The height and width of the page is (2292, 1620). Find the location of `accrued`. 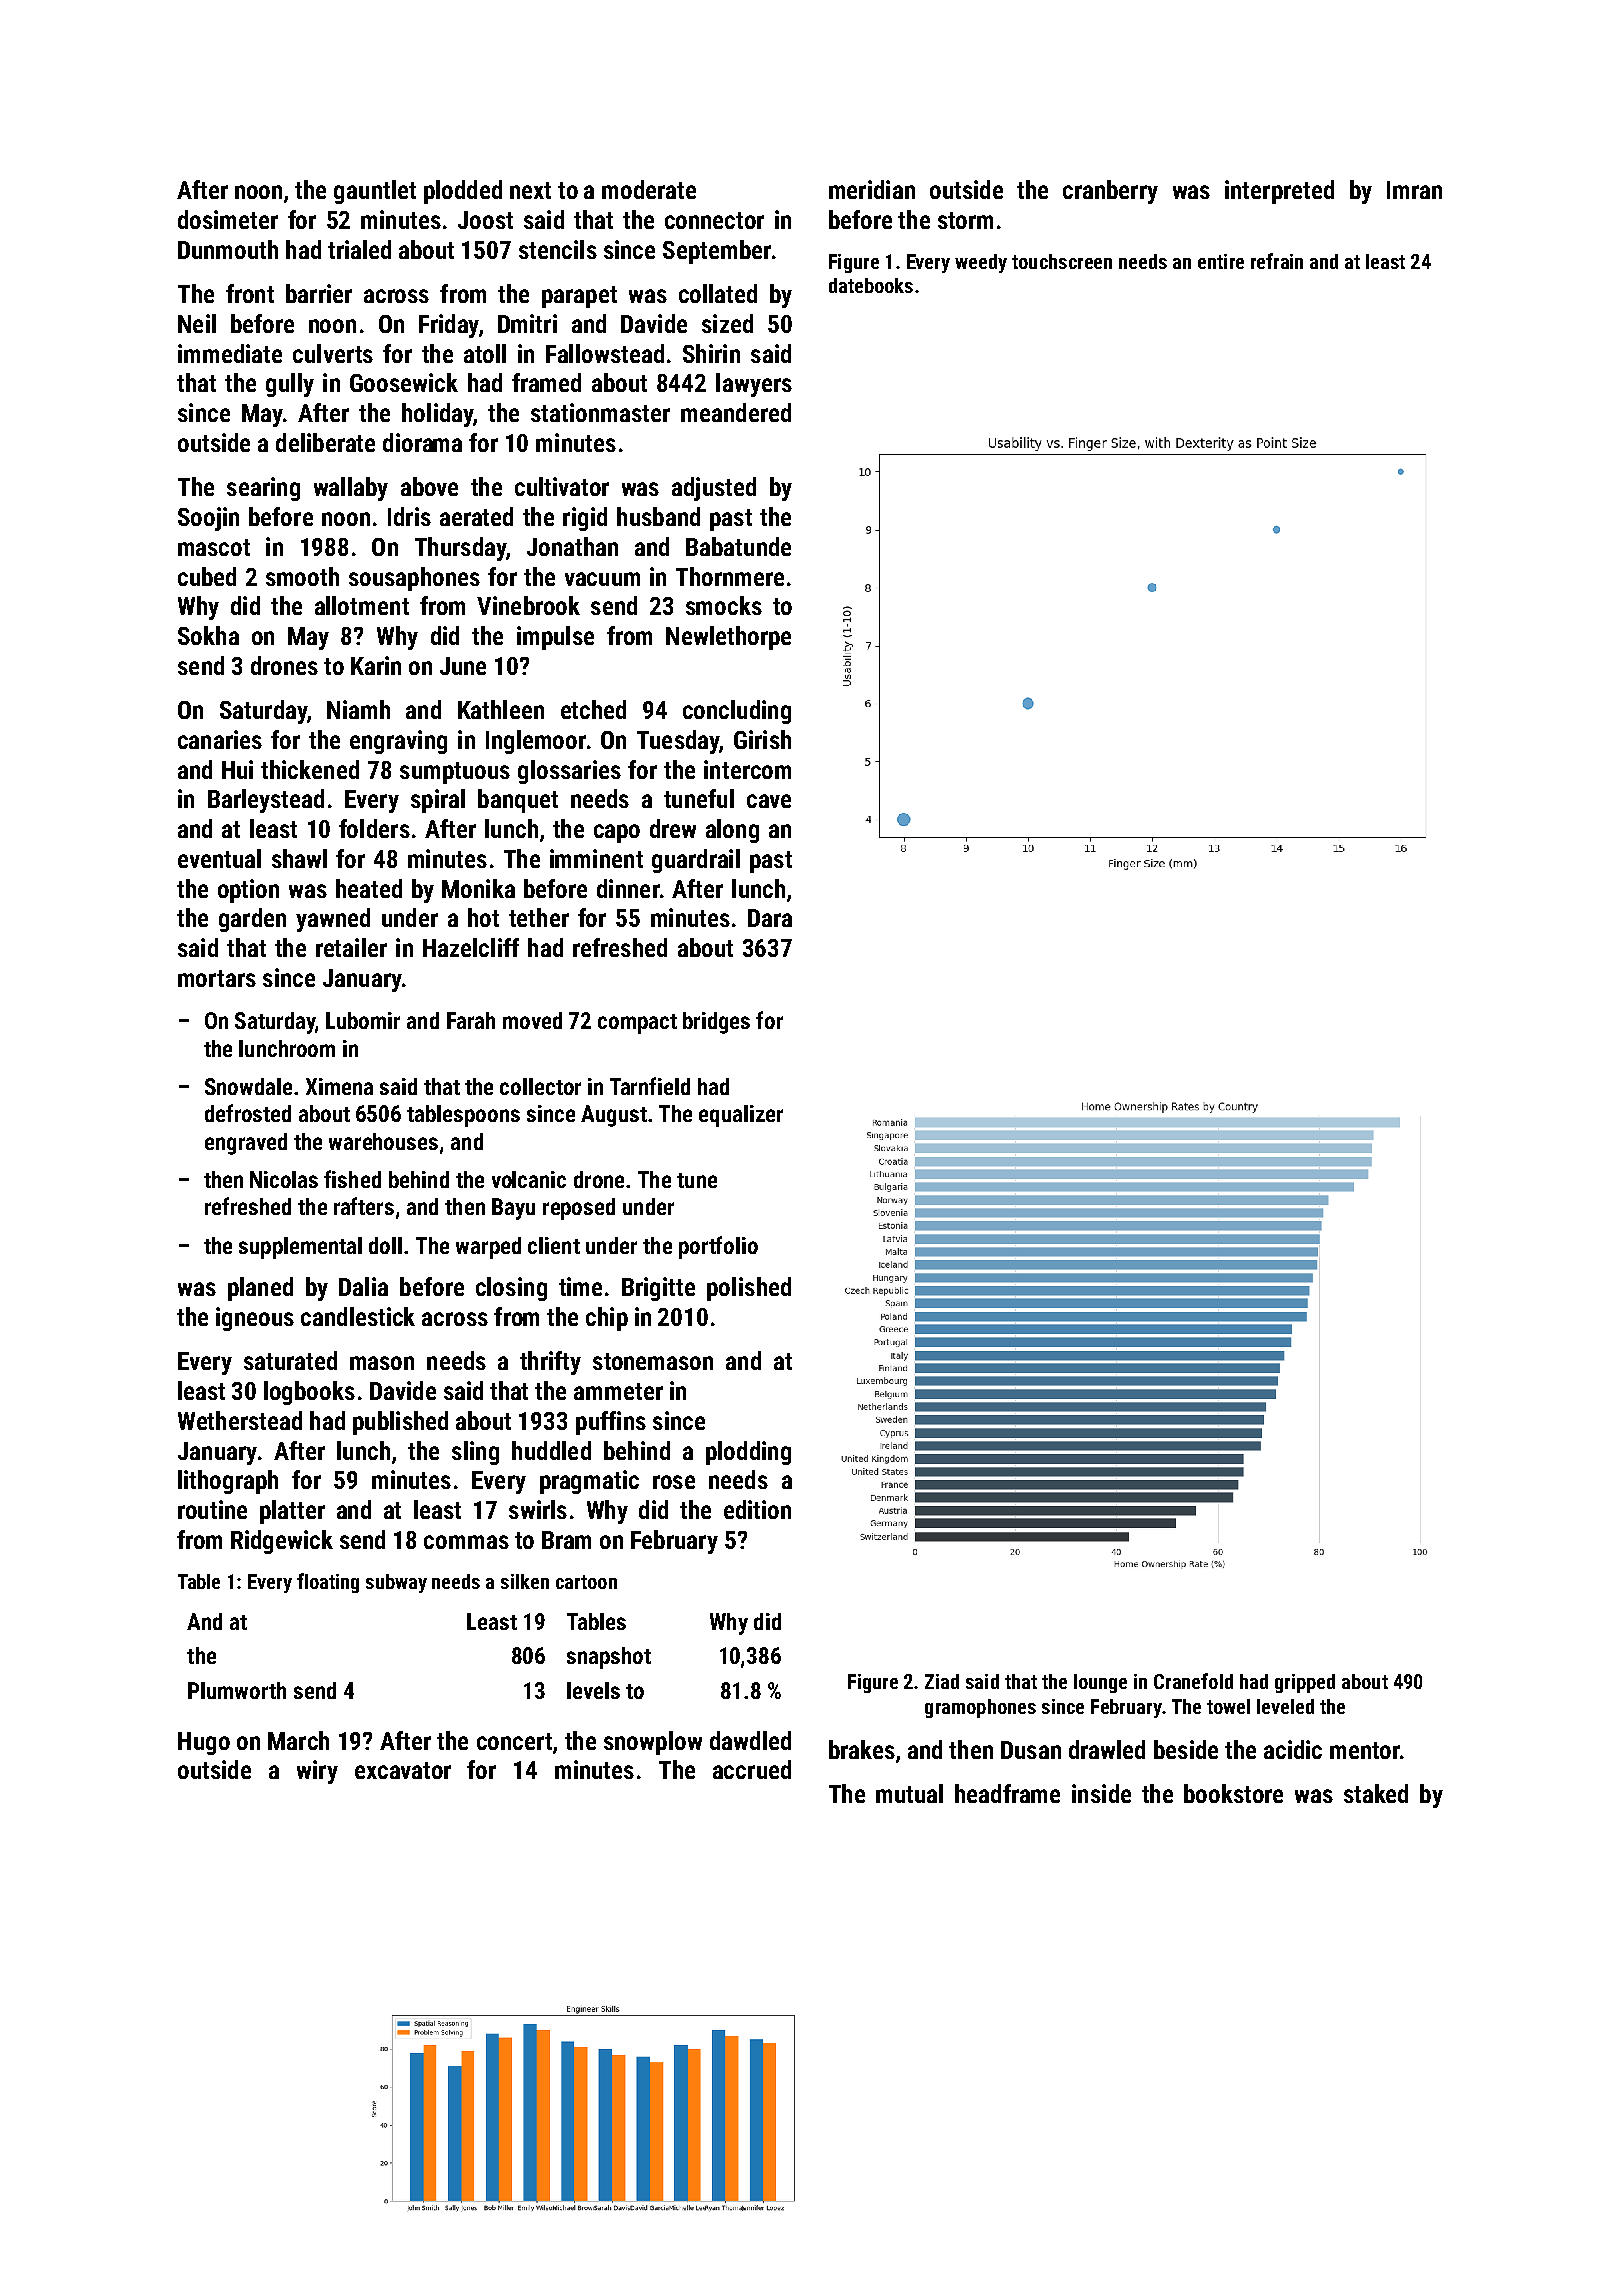

accrued is located at coordinates (752, 1769).
